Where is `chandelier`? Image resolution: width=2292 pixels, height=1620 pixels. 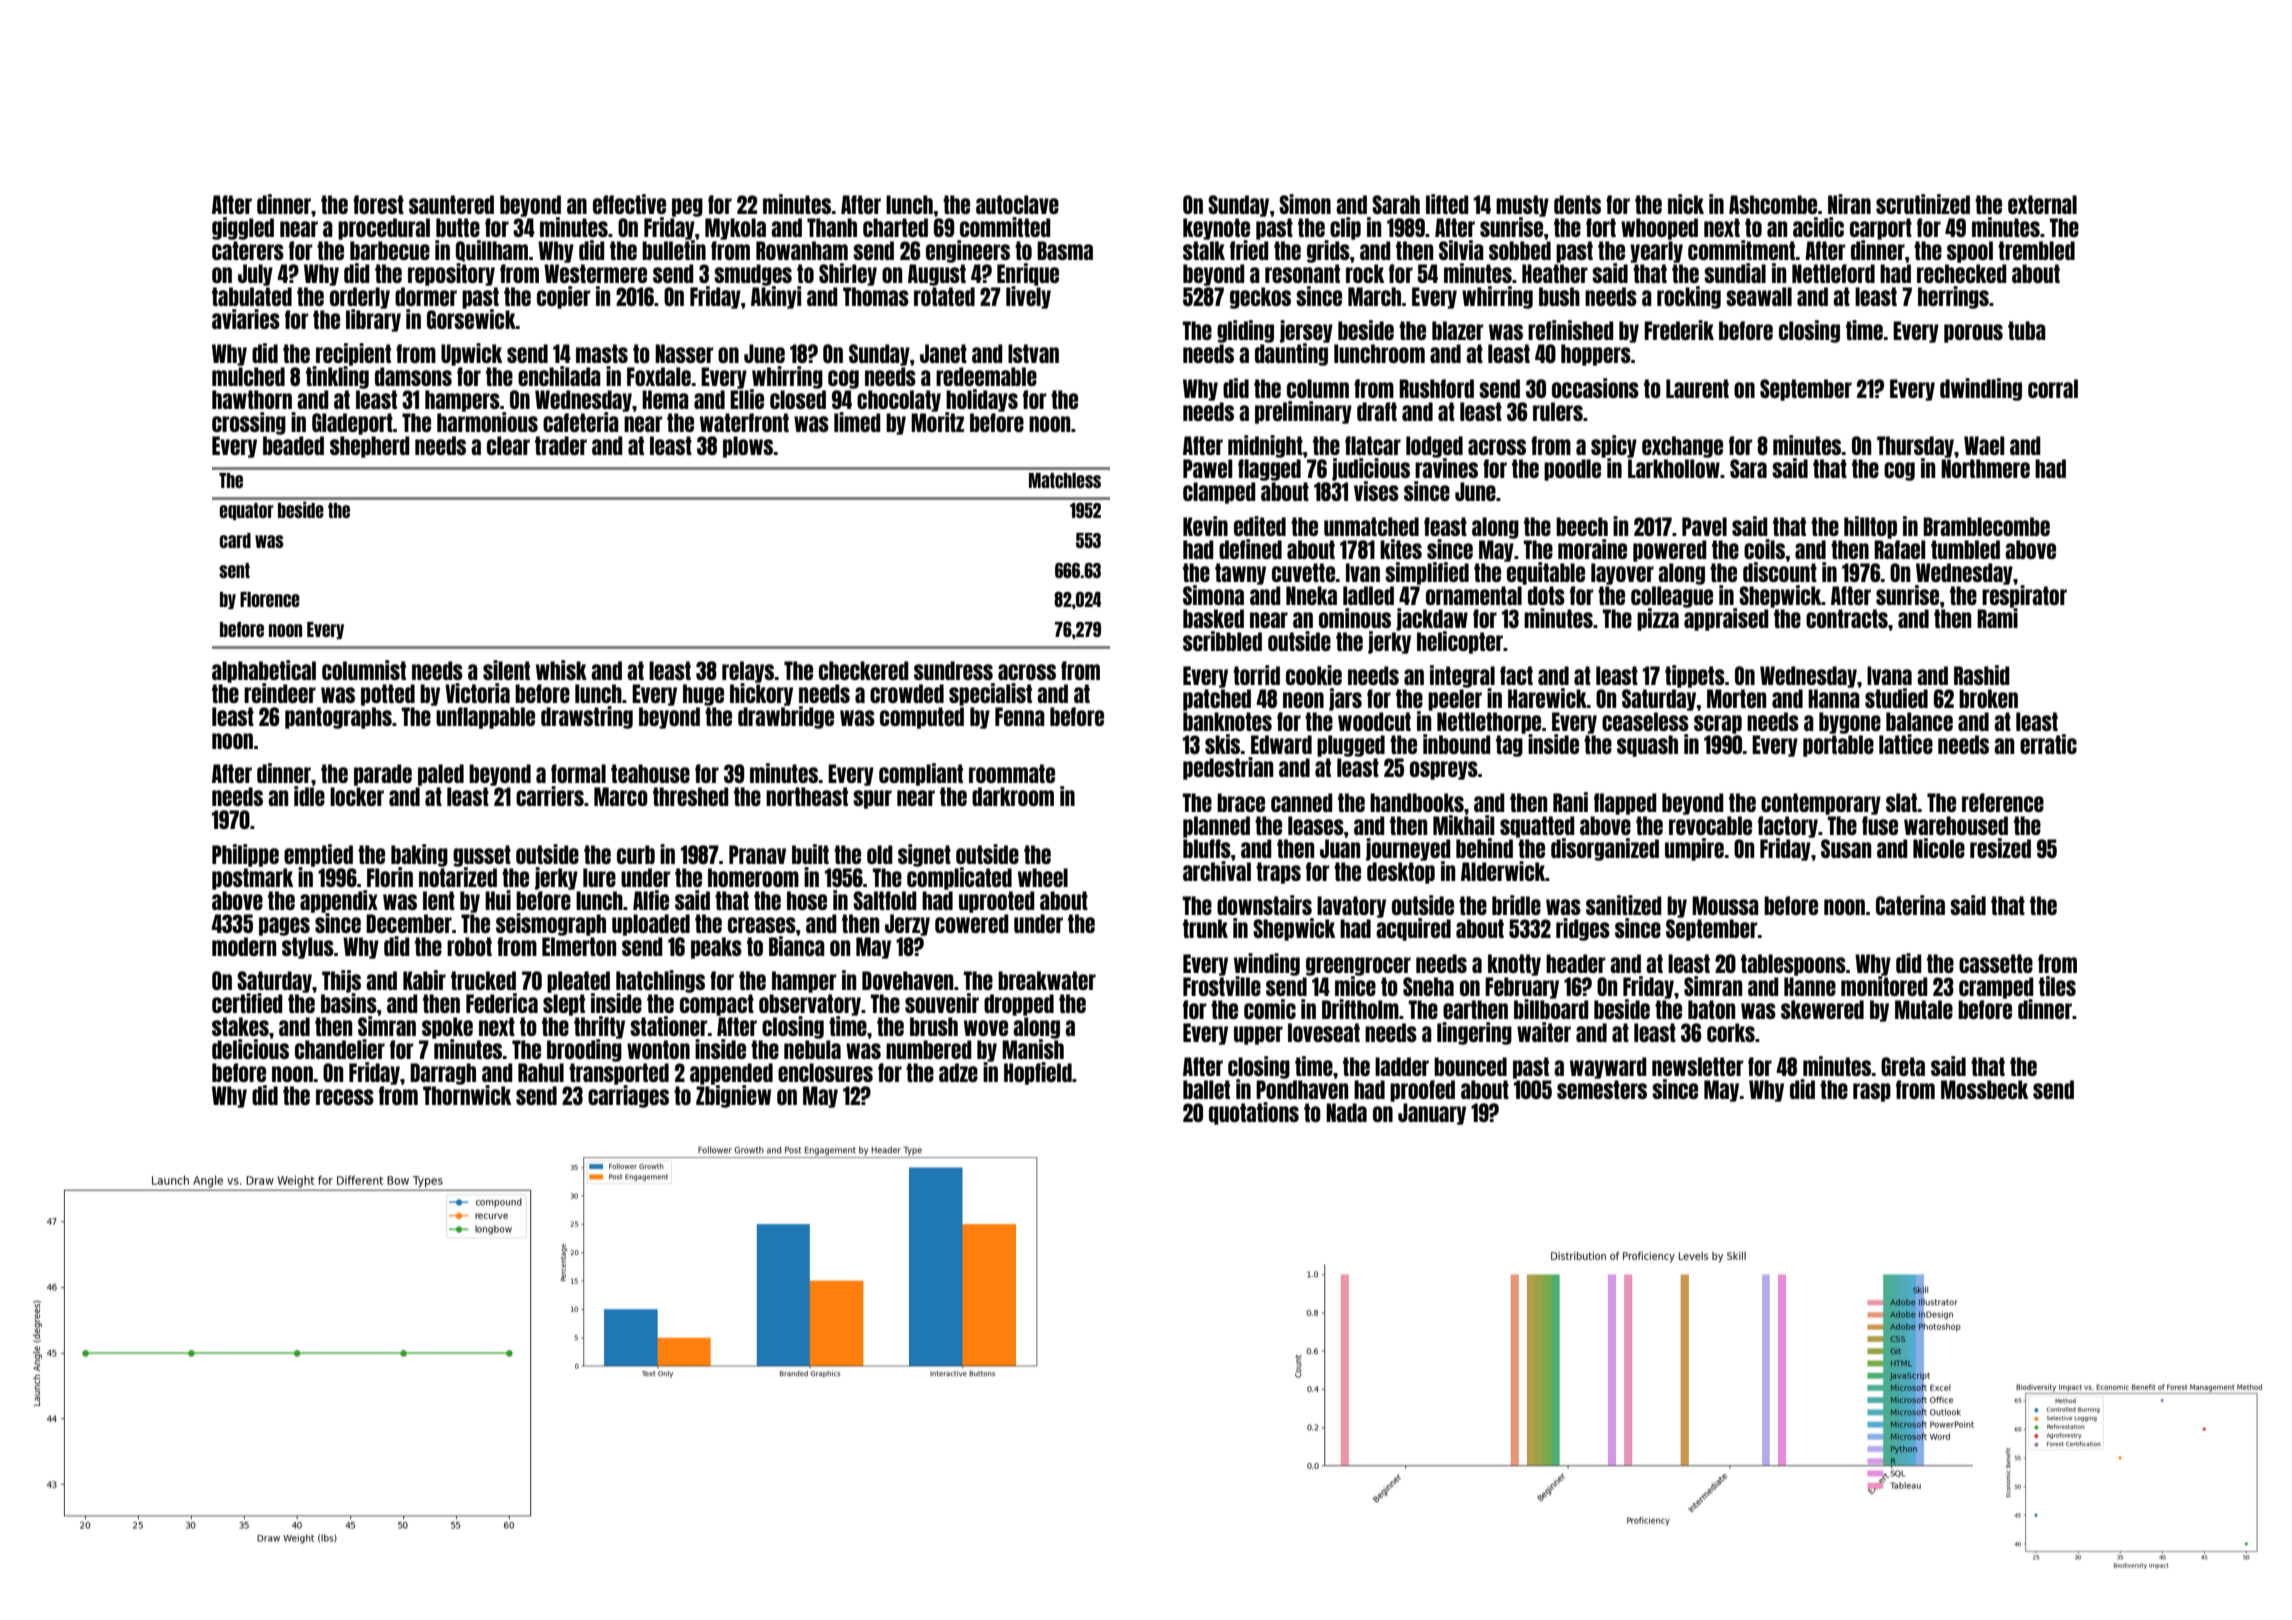
chandelier is located at coordinates (340, 1049).
